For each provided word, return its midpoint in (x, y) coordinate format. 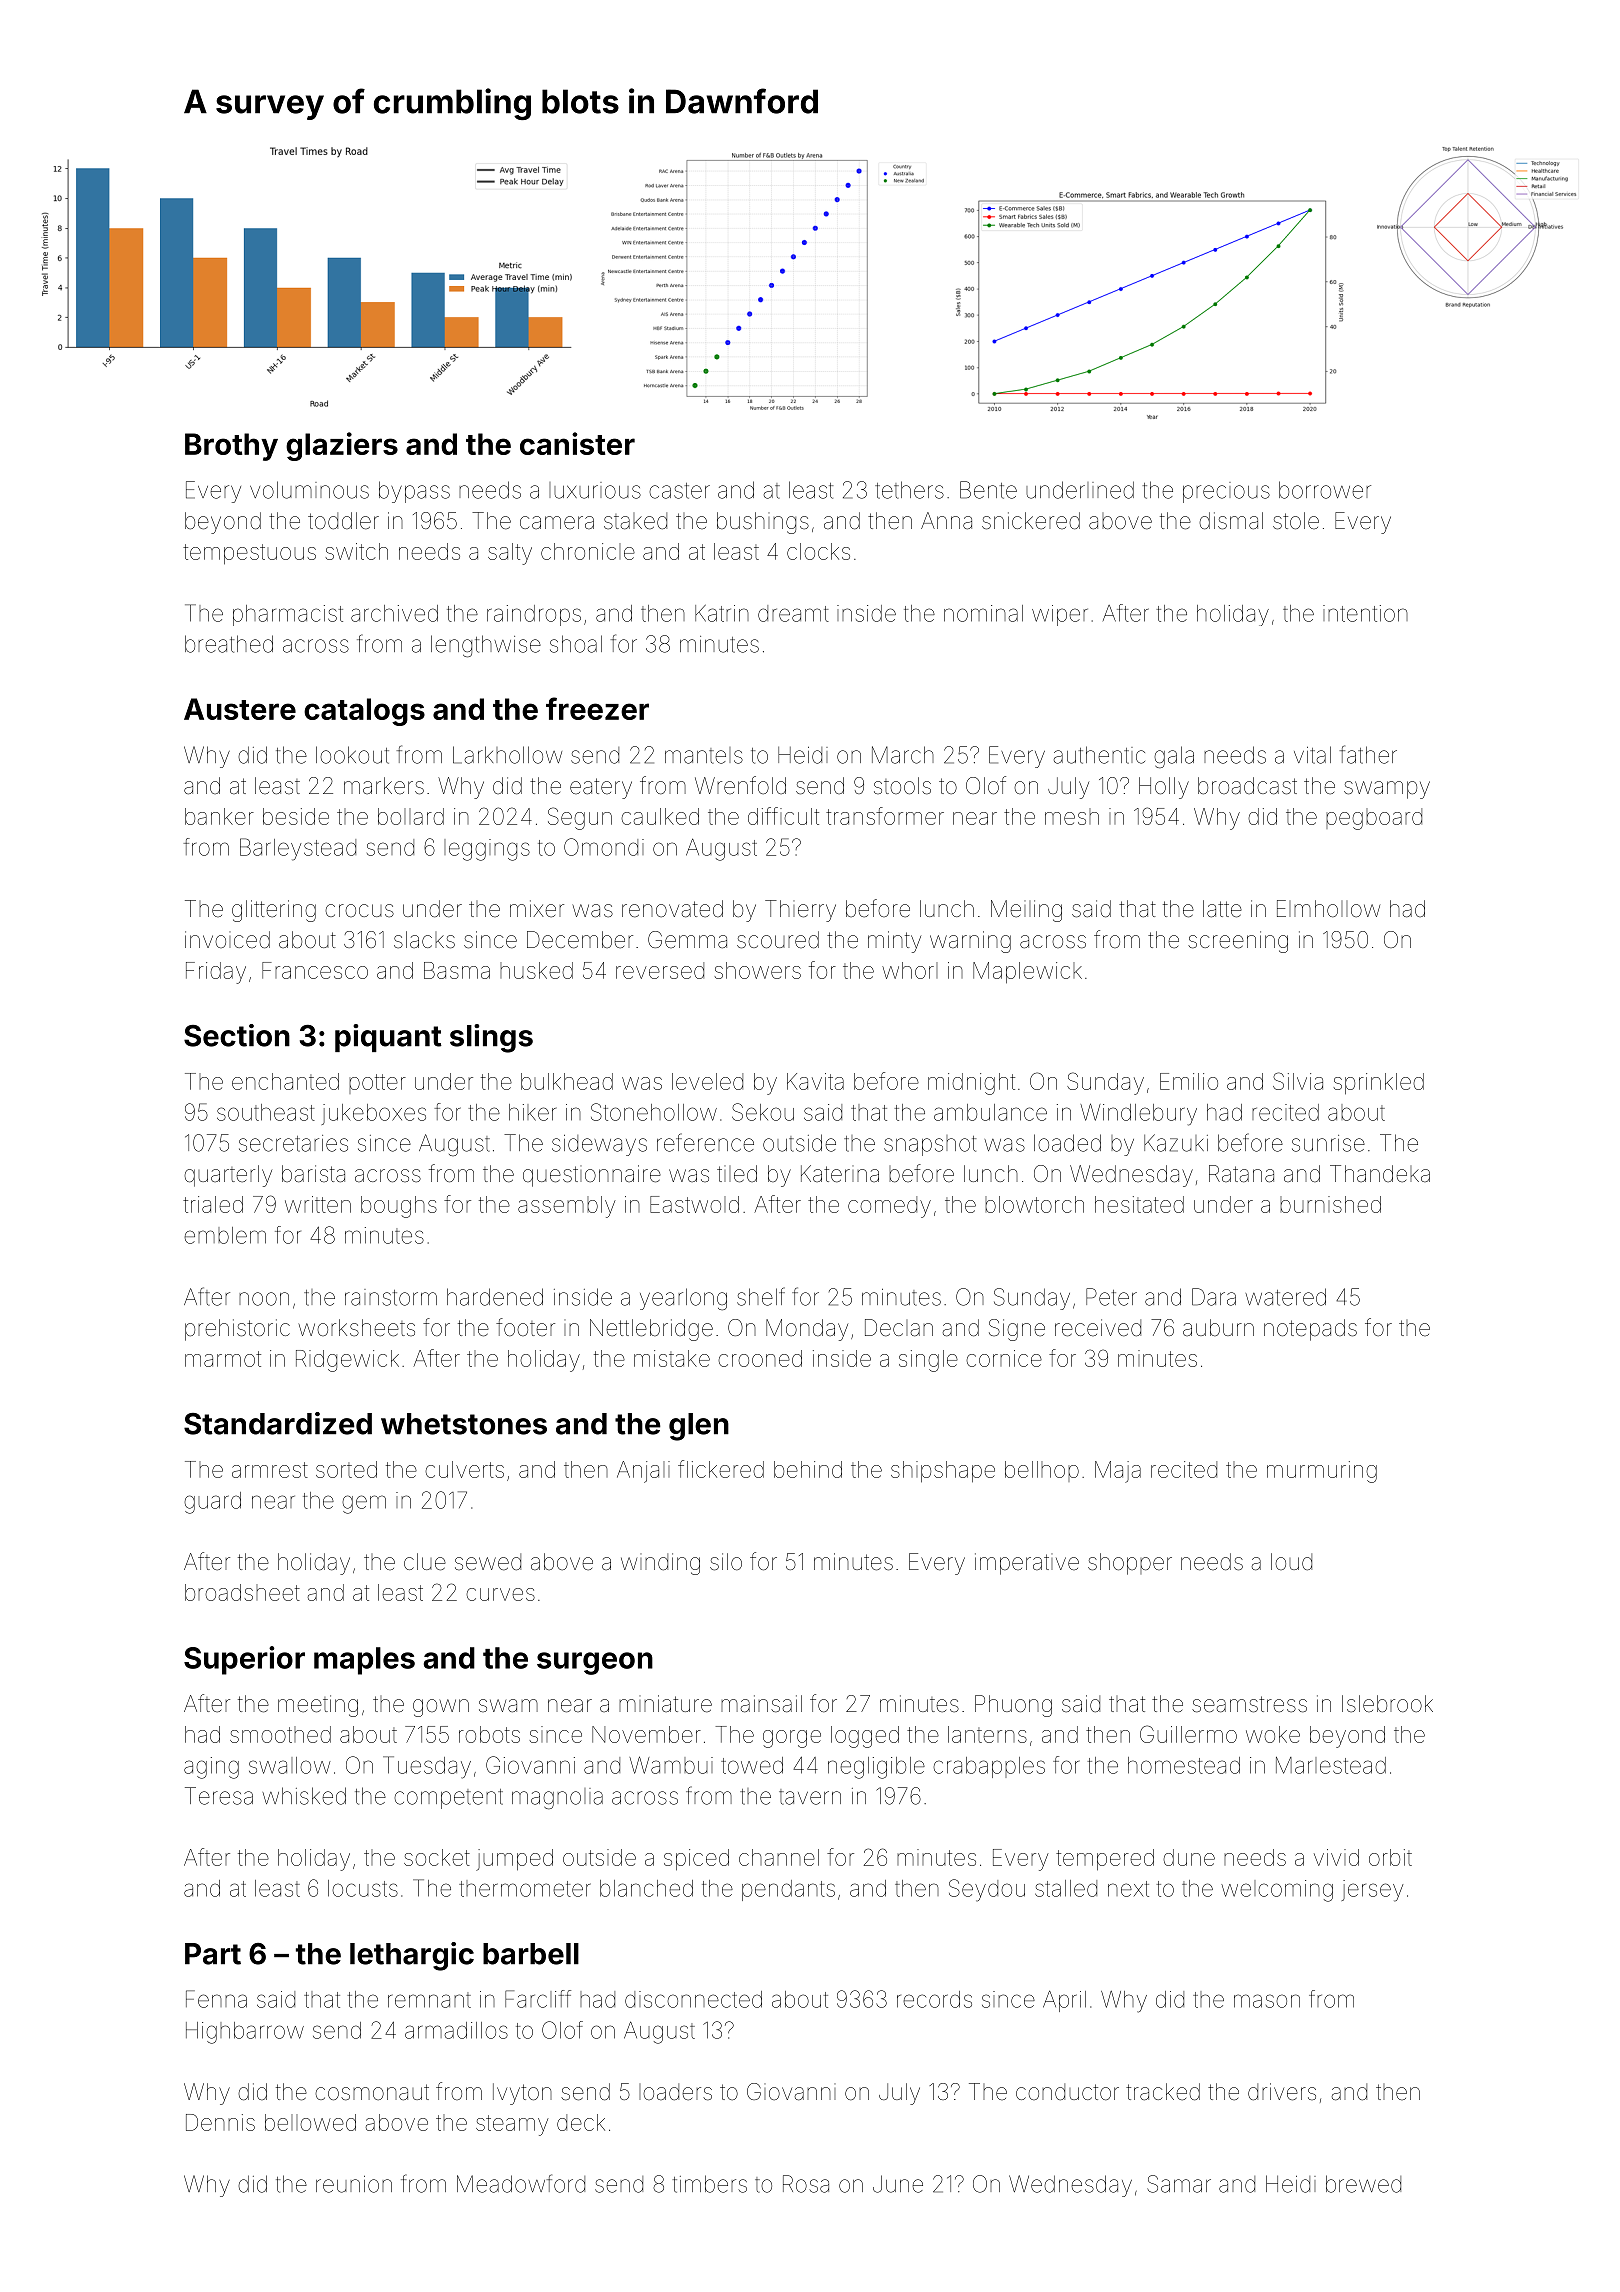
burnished (1330, 1204)
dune (1189, 1857)
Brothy (231, 447)
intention (1365, 613)
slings (491, 1038)
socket (437, 1857)
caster (679, 491)
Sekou (763, 1112)
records (934, 1999)
